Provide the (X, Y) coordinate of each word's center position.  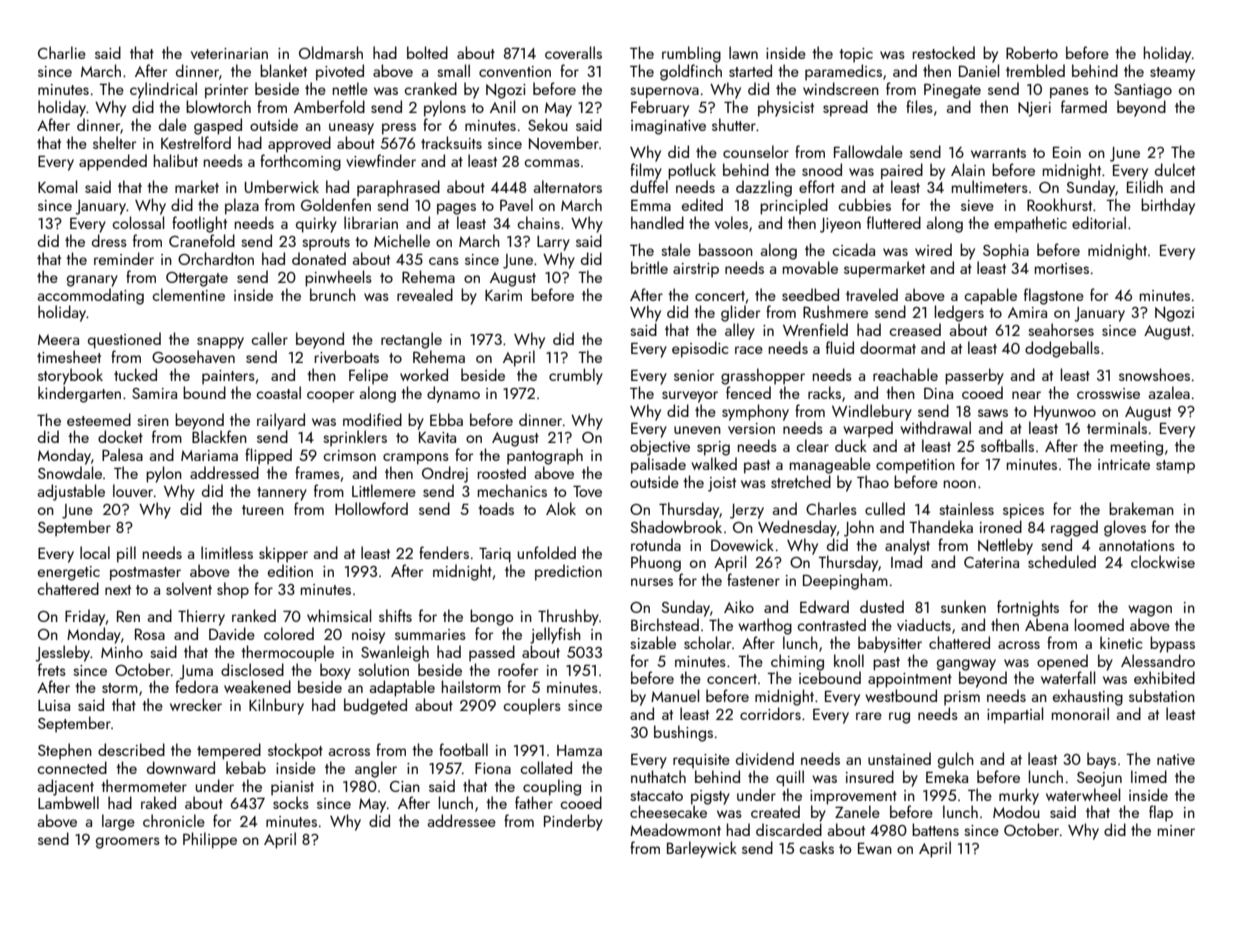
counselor (756, 151)
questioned (124, 340)
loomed (1099, 624)
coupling (552, 787)
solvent (189, 588)
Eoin (1067, 152)
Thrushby (568, 617)
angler (376, 769)
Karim (503, 295)
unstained (899, 758)
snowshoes (1154, 374)
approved (299, 144)
